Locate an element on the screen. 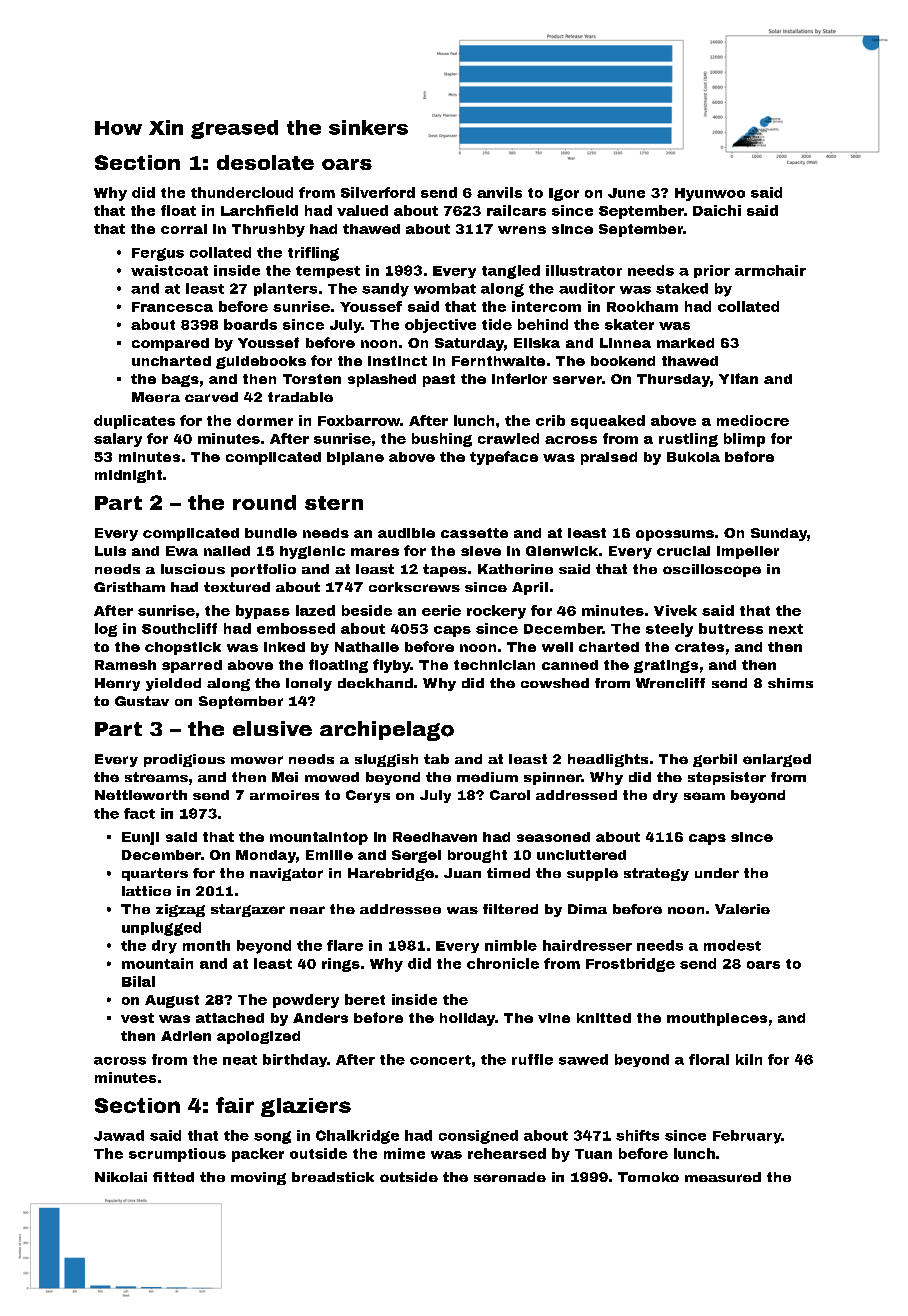 This screenshot has width=908, height=1316. Thrushby is located at coordinates (268, 230).
